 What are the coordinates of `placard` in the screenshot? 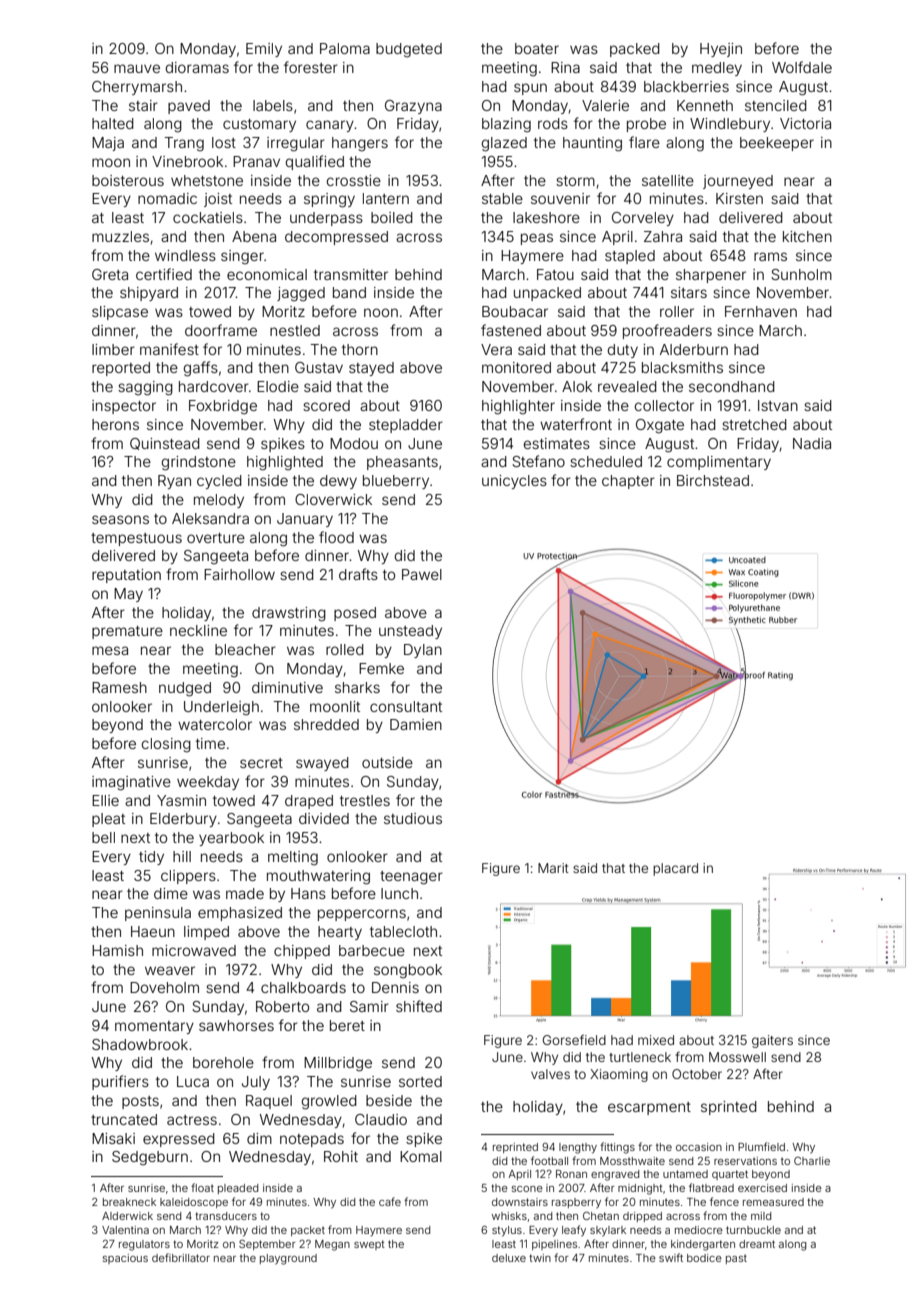 It's located at (675, 869).
